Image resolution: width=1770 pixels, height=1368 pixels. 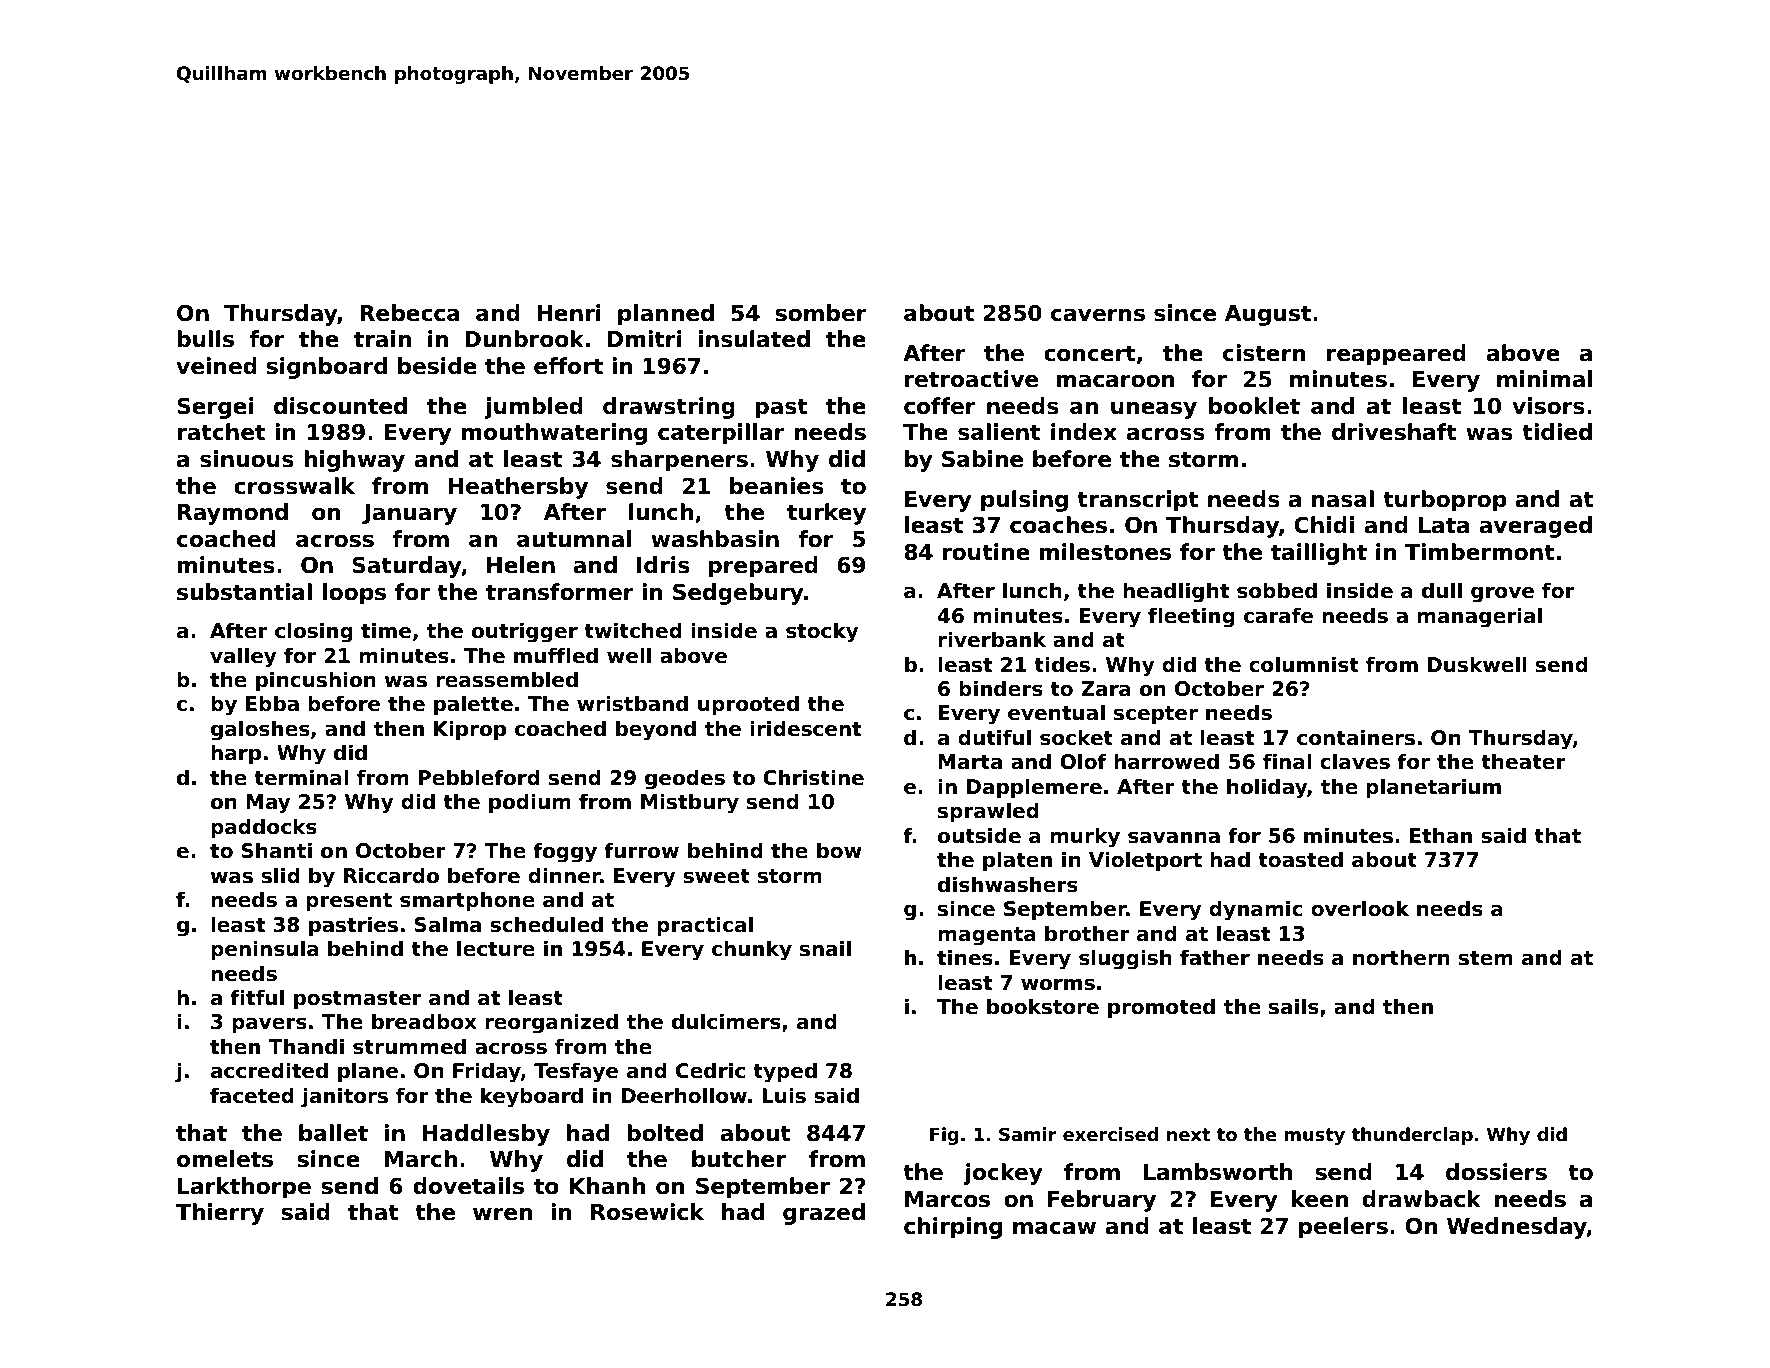 I want to click on driveshaft, so click(x=1394, y=432).
